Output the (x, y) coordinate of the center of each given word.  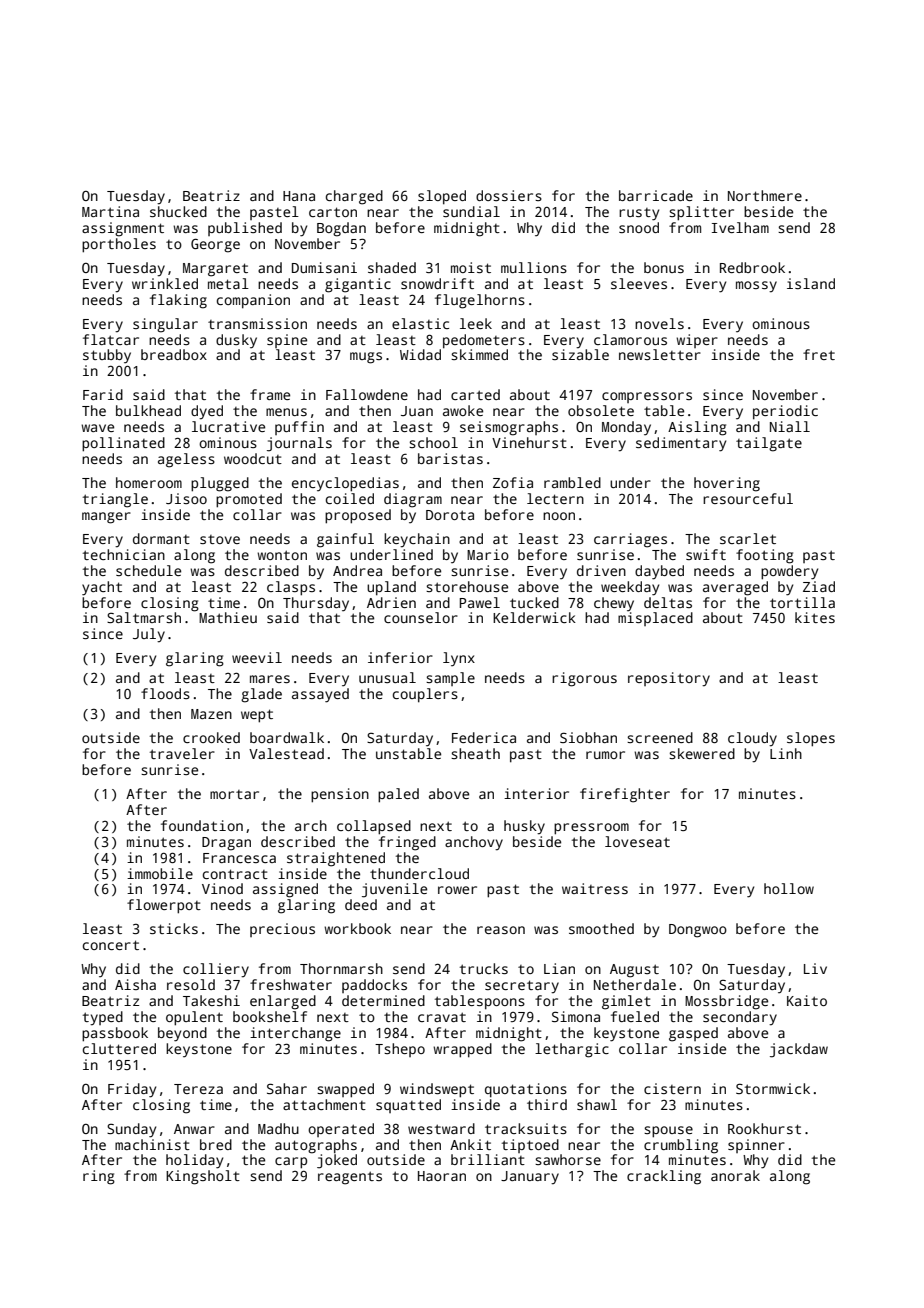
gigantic (358, 285)
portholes (119, 245)
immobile (160, 873)
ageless (186, 460)
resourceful (748, 498)
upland (391, 588)
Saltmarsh (144, 617)
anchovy (474, 843)
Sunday (131, 1130)
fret (819, 354)
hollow (789, 888)
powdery (789, 572)
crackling (664, 1177)
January (530, 1178)
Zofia (513, 482)
